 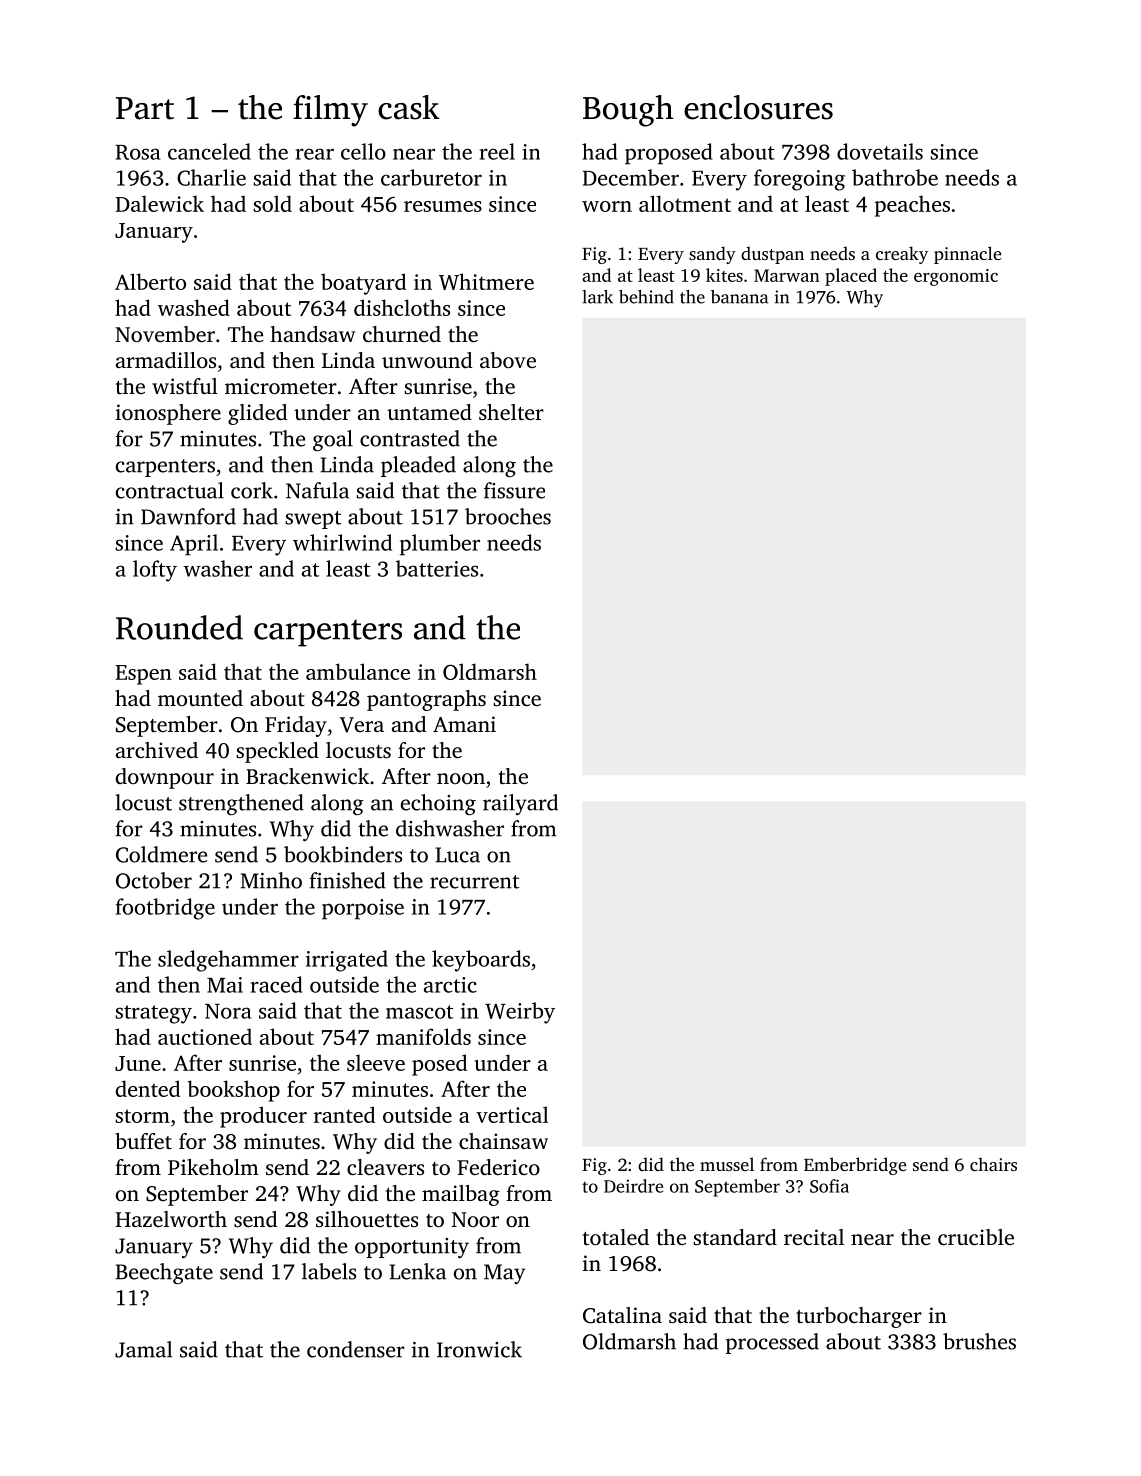 I want to click on ergonomic, so click(x=956, y=277).
